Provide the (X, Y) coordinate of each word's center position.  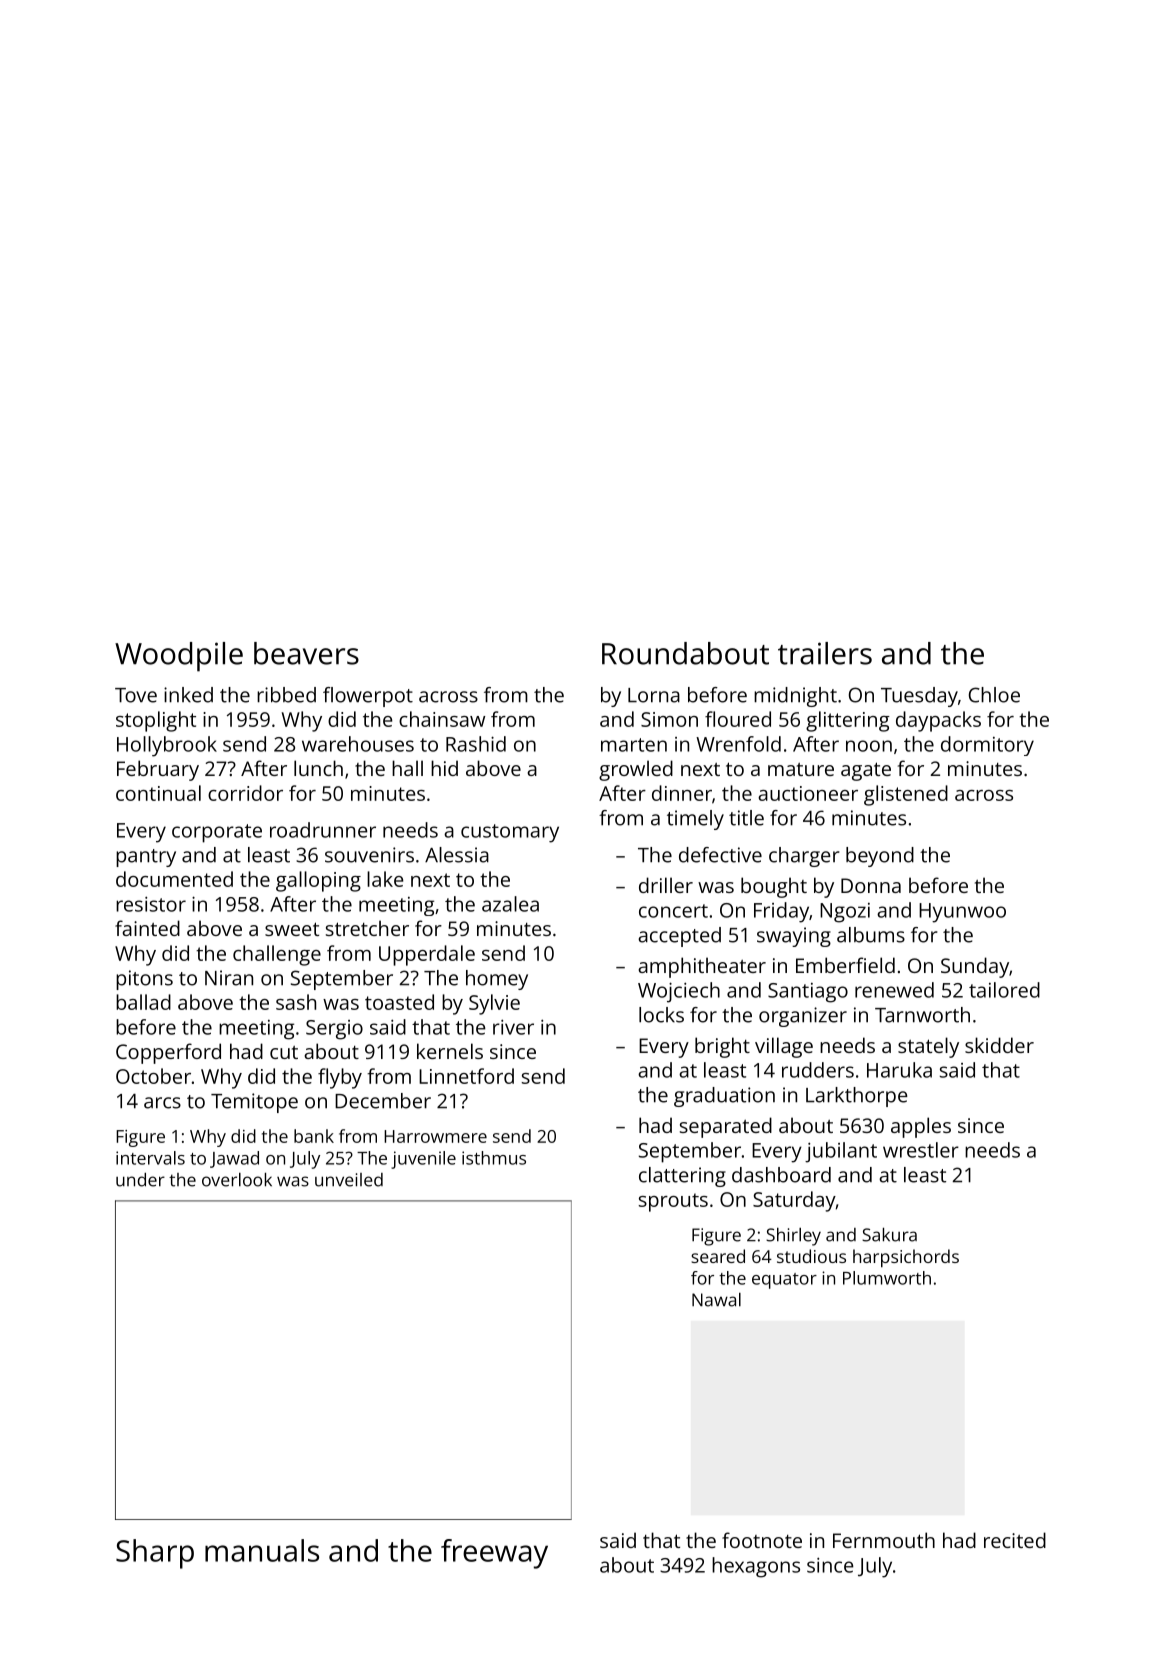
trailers (825, 653)
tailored (1004, 990)
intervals (150, 1158)
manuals (262, 1550)
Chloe (994, 695)
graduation (724, 1097)
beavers (306, 653)
